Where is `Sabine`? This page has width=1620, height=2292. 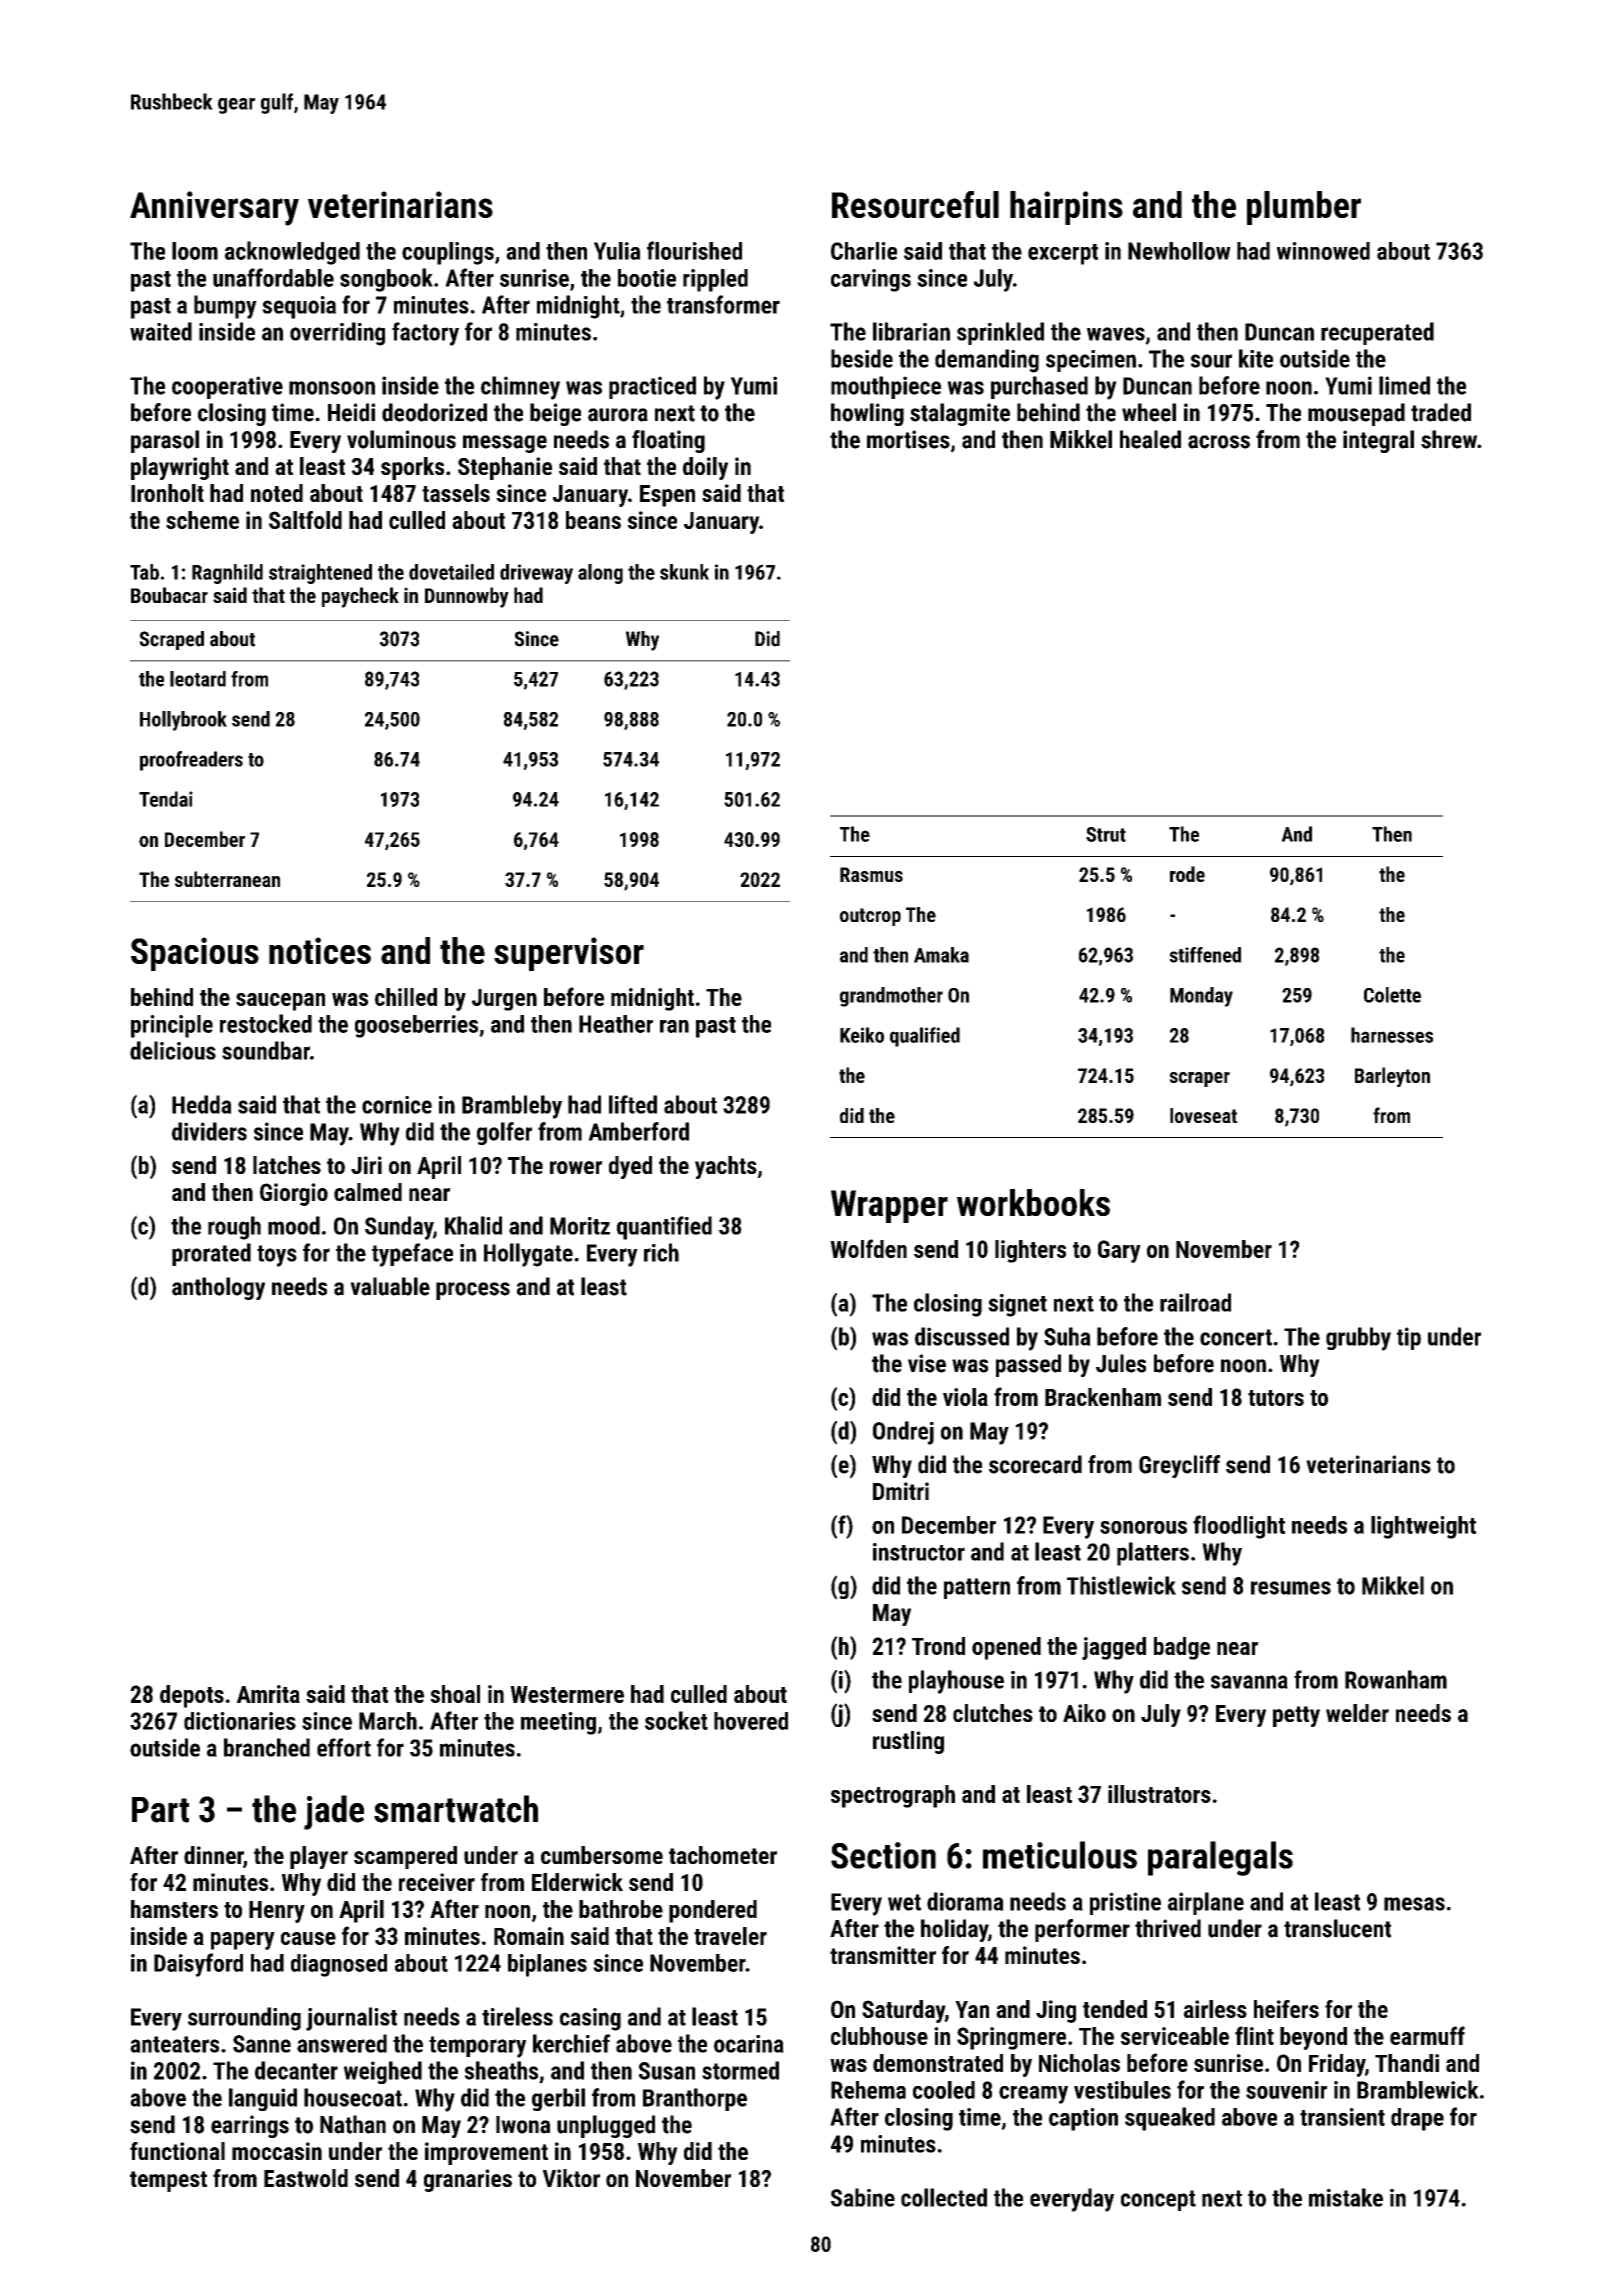
Sabine is located at coordinates (863, 2197).
